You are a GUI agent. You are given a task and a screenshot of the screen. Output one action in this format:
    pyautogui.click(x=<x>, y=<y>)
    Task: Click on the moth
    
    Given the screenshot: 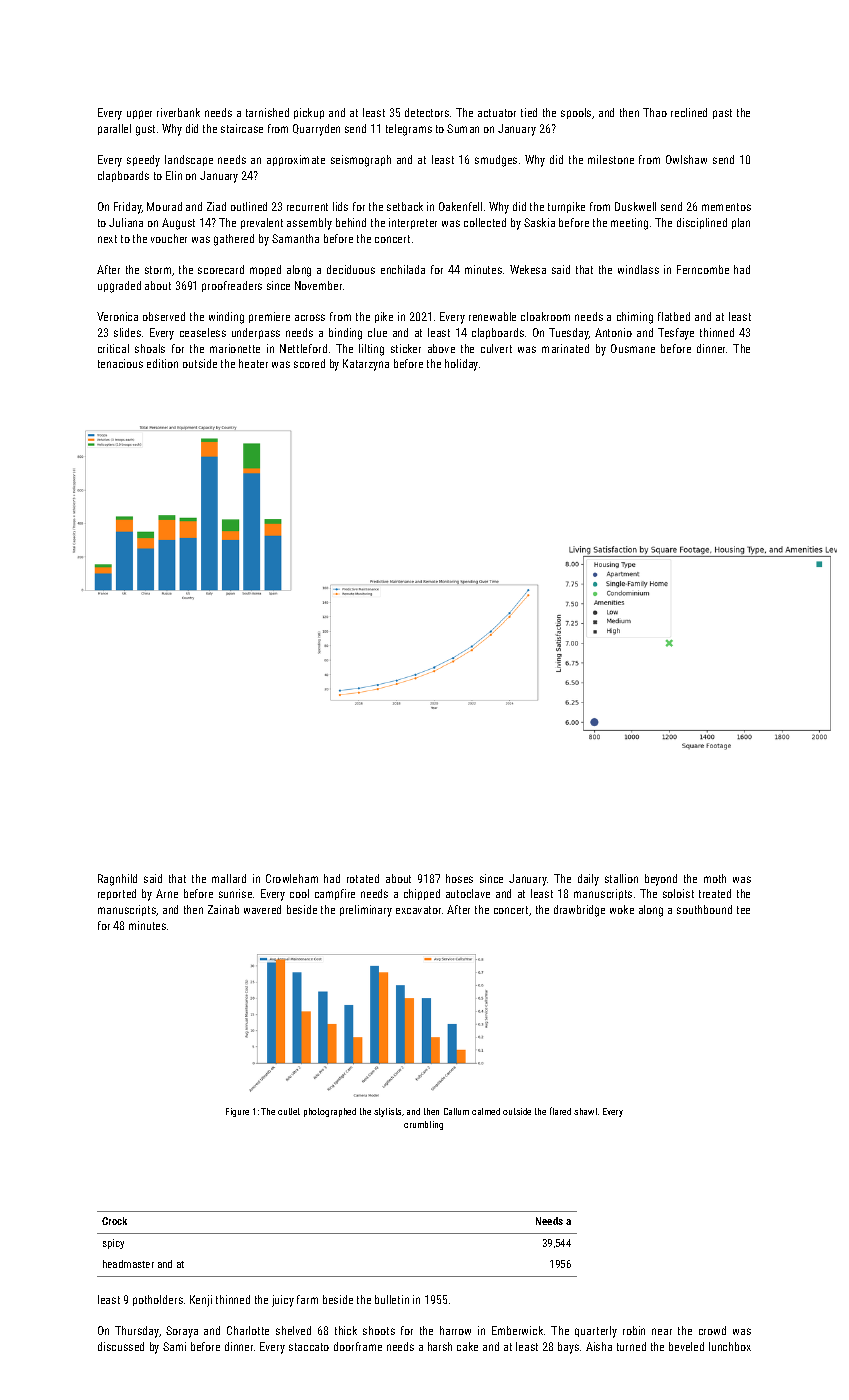 What is the action you would take?
    pyautogui.click(x=715, y=878)
